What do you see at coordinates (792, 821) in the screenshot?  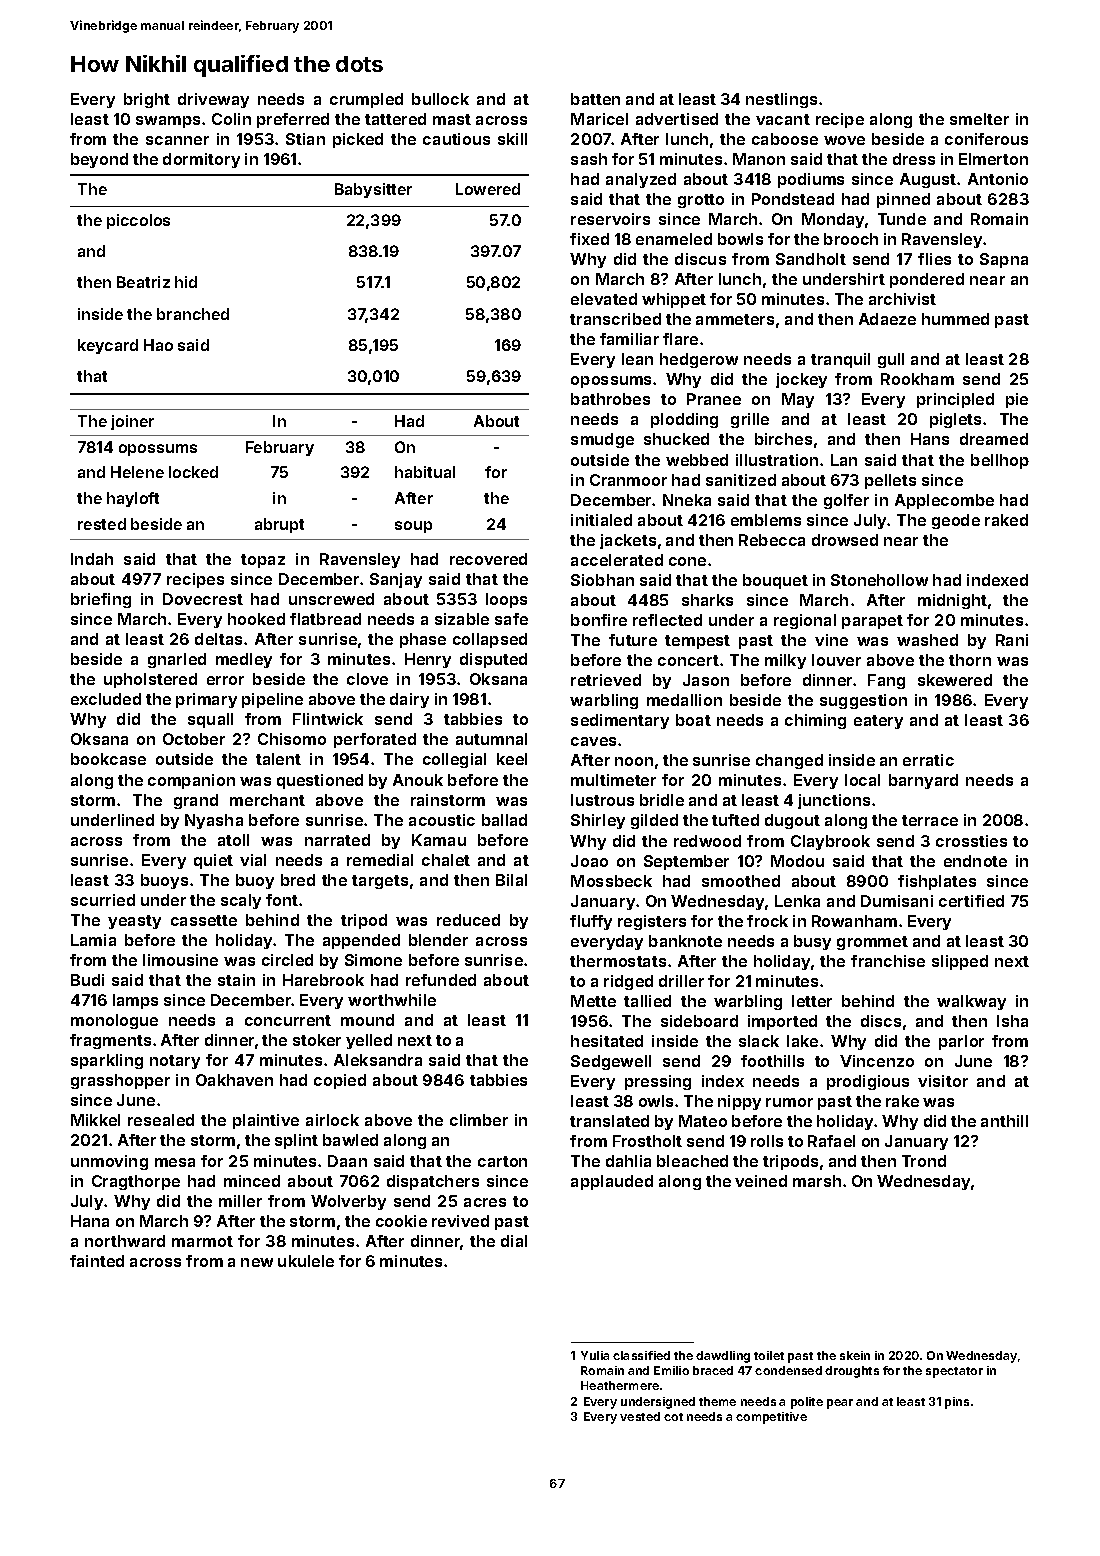 I see `dugout` at bounding box center [792, 821].
